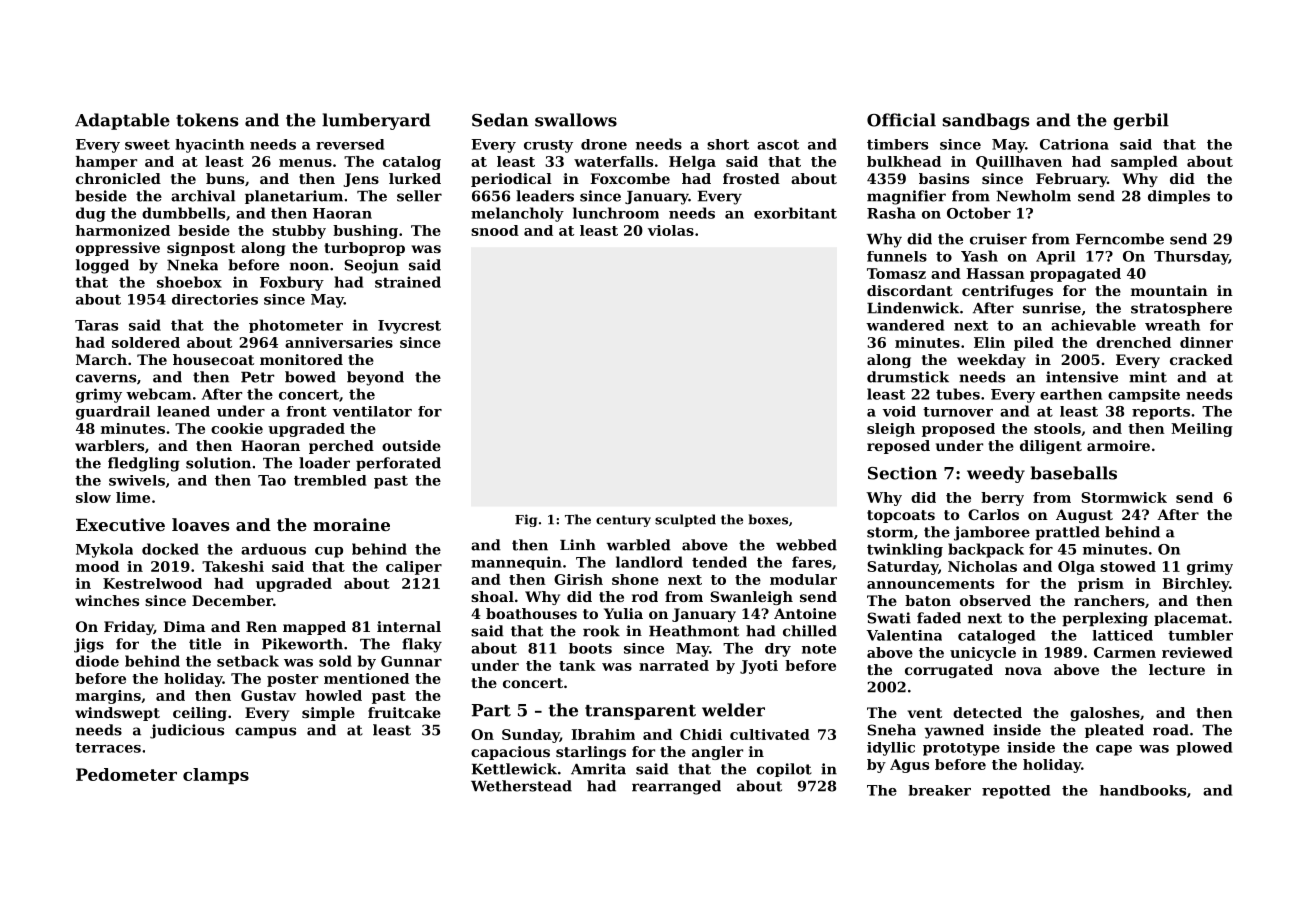 The height and width of the screenshot is (924, 1308). What do you see at coordinates (187, 731) in the screenshot?
I see `judicious` at bounding box center [187, 731].
